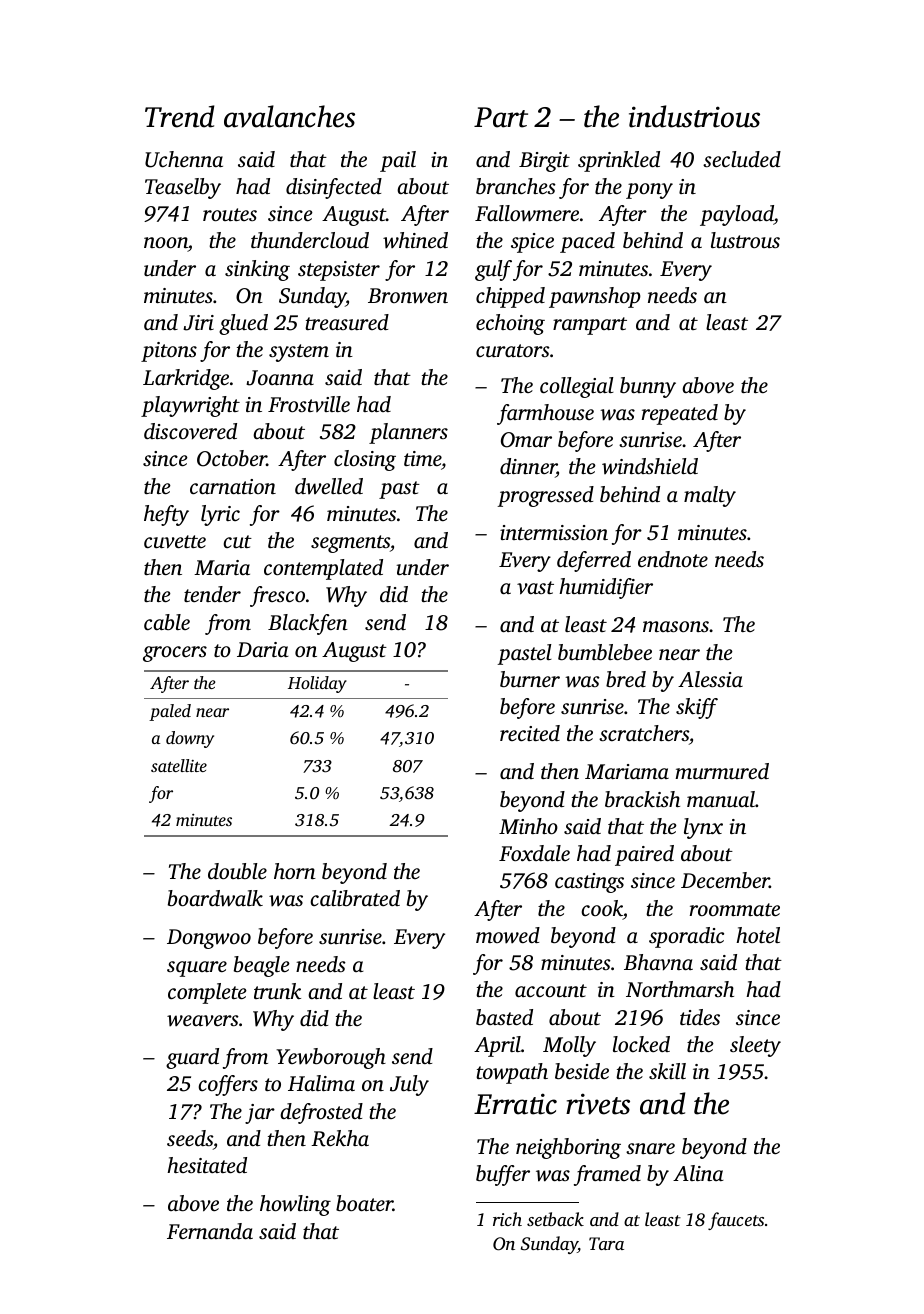 The height and width of the document is (1314, 924). What do you see at coordinates (209, 939) in the document?
I see `Dongwoo` at bounding box center [209, 939].
